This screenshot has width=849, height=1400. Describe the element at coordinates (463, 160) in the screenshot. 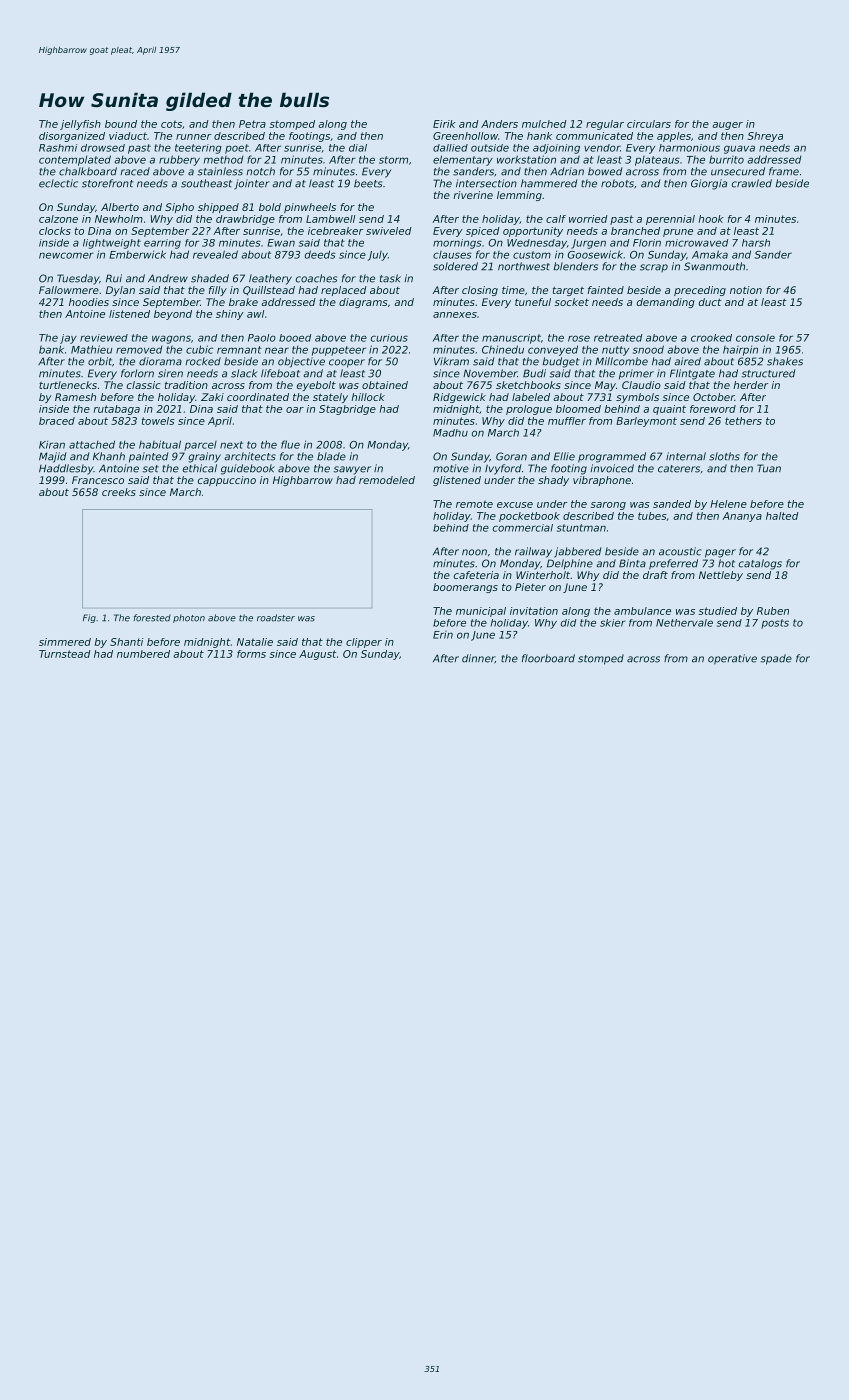

I see `elementary` at that location.
